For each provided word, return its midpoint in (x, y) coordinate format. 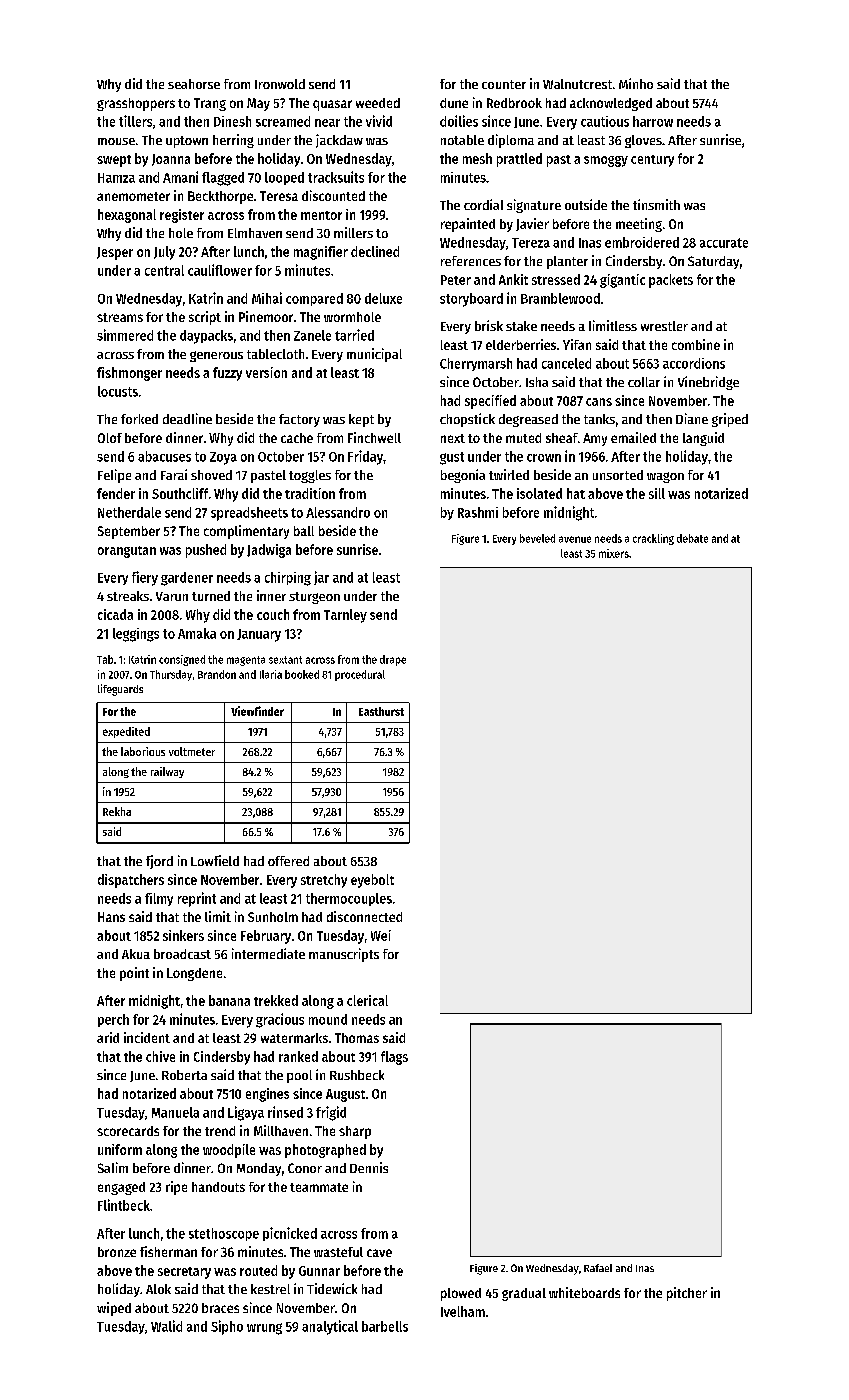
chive (160, 1056)
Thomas (357, 1038)
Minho (636, 83)
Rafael (598, 1268)
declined (375, 251)
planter (567, 262)
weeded (378, 103)
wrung (264, 1329)
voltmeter (192, 751)
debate (692, 538)
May (258, 104)
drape (393, 660)
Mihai (267, 298)
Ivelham (463, 1311)
